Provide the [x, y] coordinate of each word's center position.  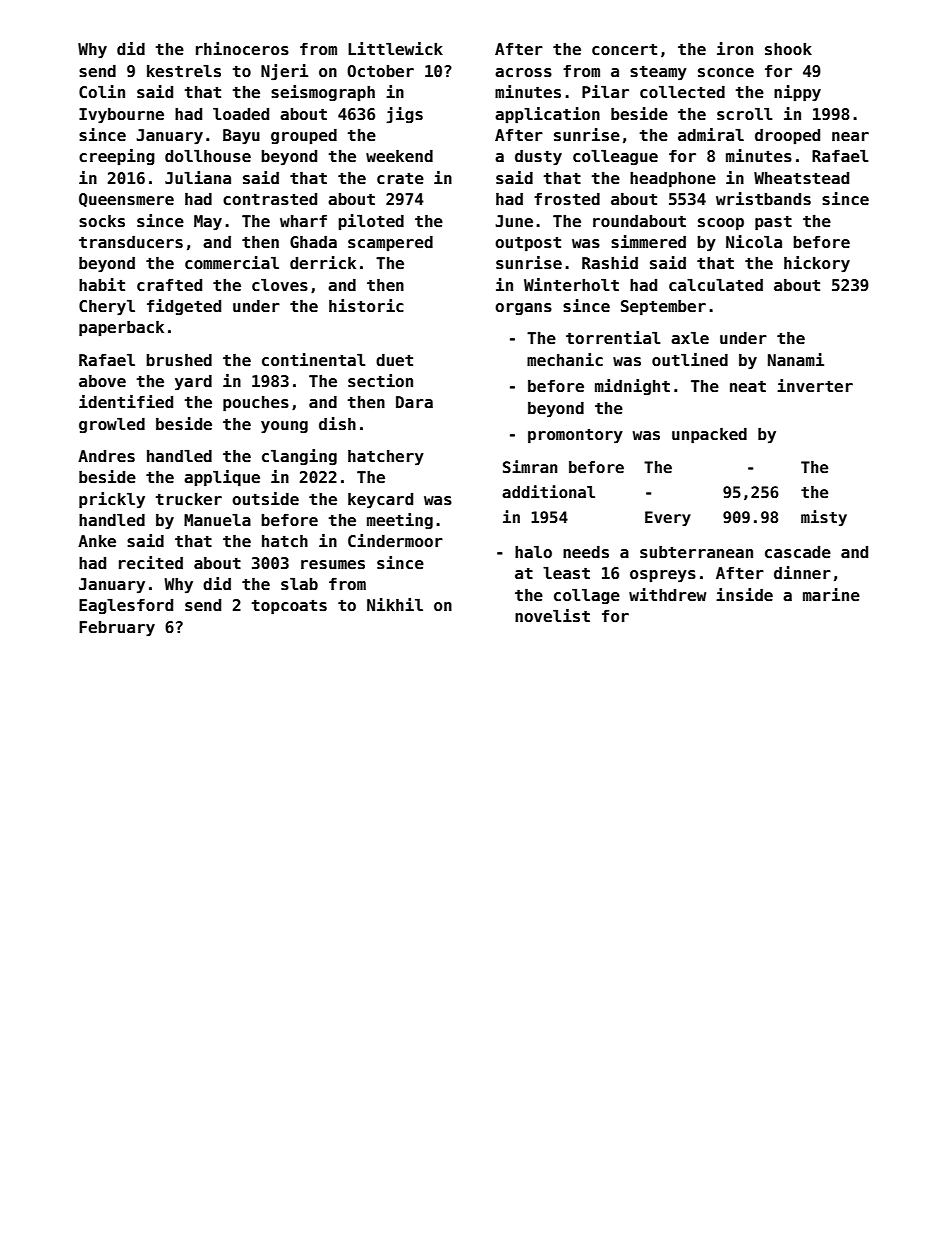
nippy [797, 93]
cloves [280, 285]
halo [533, 551]
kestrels [184, 71]
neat [748, 387]
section [380, 381]
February [117, 629]
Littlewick [395, 49]
